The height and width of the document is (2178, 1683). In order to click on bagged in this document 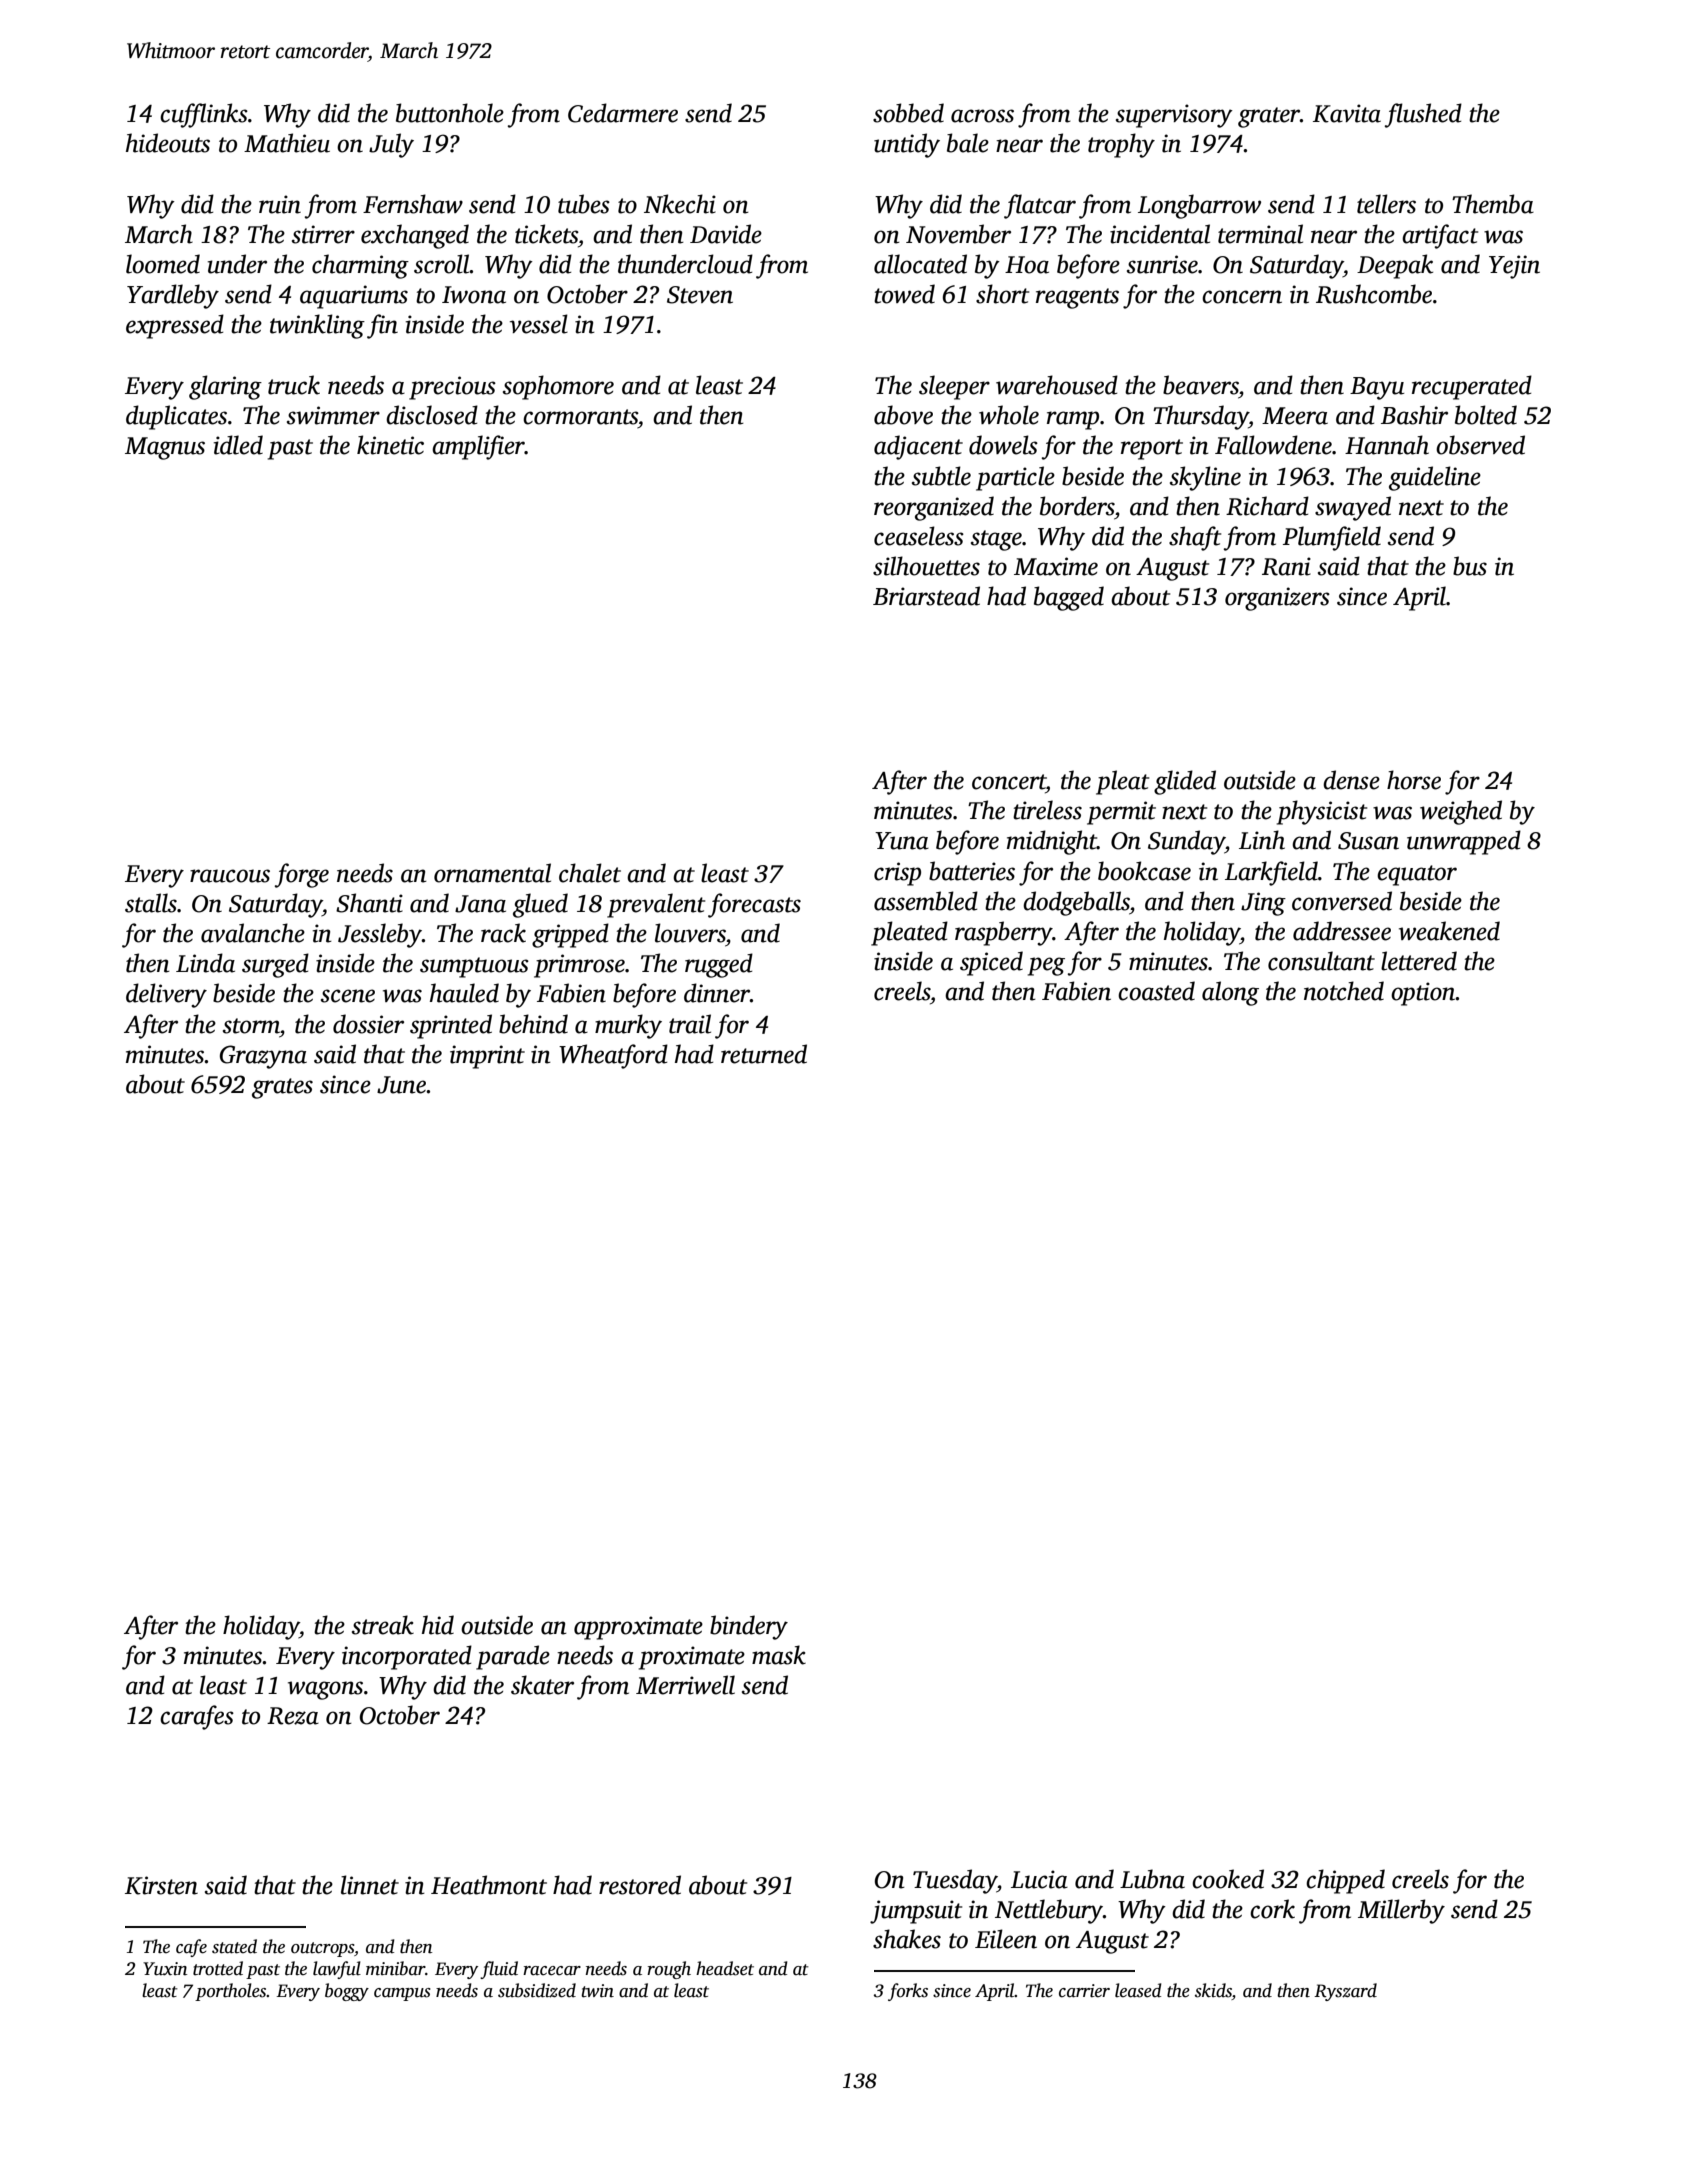, I will do `click(1069, 598)`.
